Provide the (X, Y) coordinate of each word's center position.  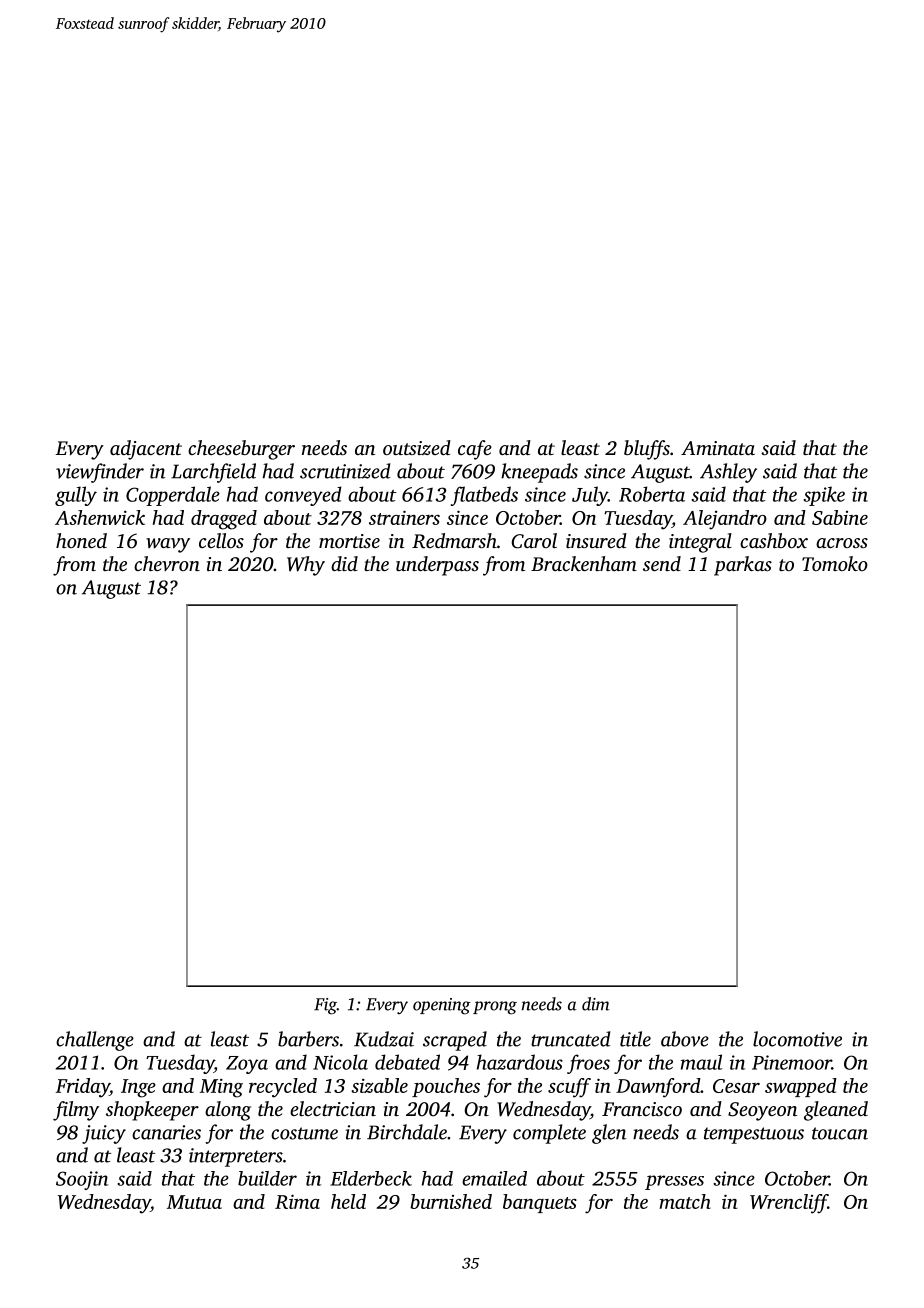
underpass (437, 566)
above (685, 1039)
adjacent (146, 450)
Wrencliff (789, 1204)
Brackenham (584, 563)
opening (442, 1006)
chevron (167, 563)
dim (596, 1004)
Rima (297, 1201)
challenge (95, 1041)
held (348, 1201)
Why (306, 566)
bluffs (647, 450)
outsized (417, 447)
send (662, 563)
